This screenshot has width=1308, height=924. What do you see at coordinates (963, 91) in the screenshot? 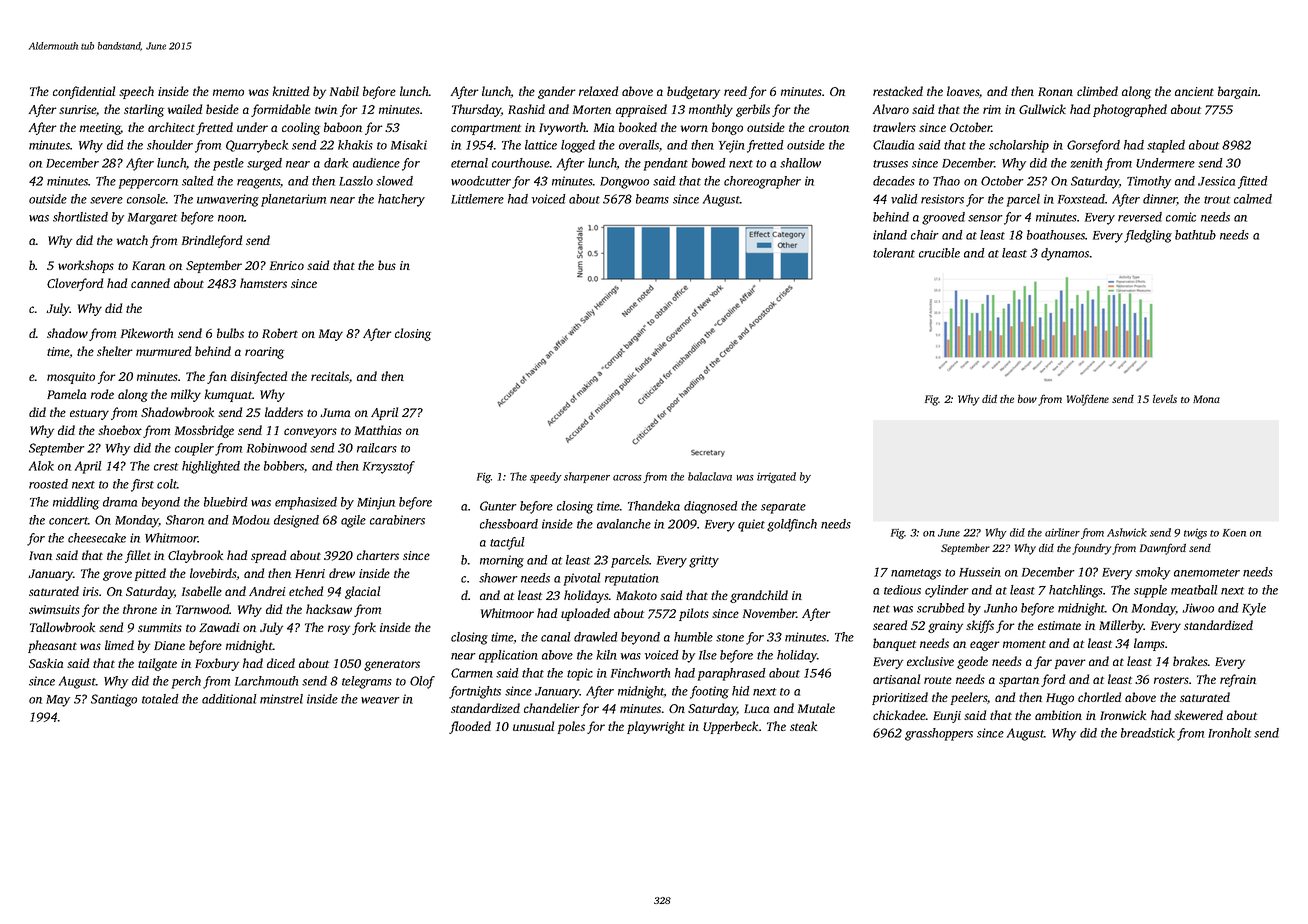
I see `loaves` at bounding box center [963, 91].
